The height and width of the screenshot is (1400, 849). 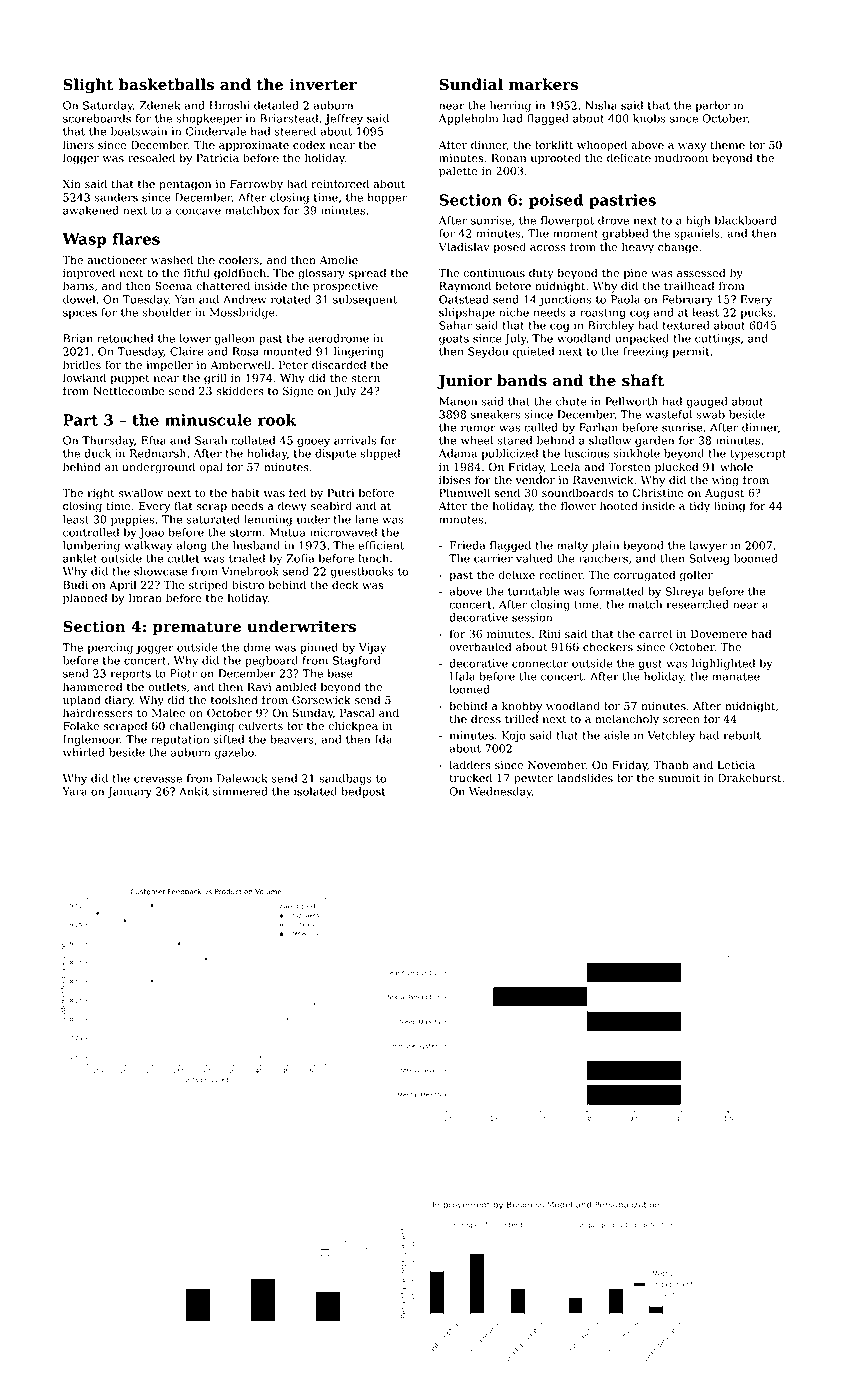 I want to click on manatee, so click(x=736, y=677).
